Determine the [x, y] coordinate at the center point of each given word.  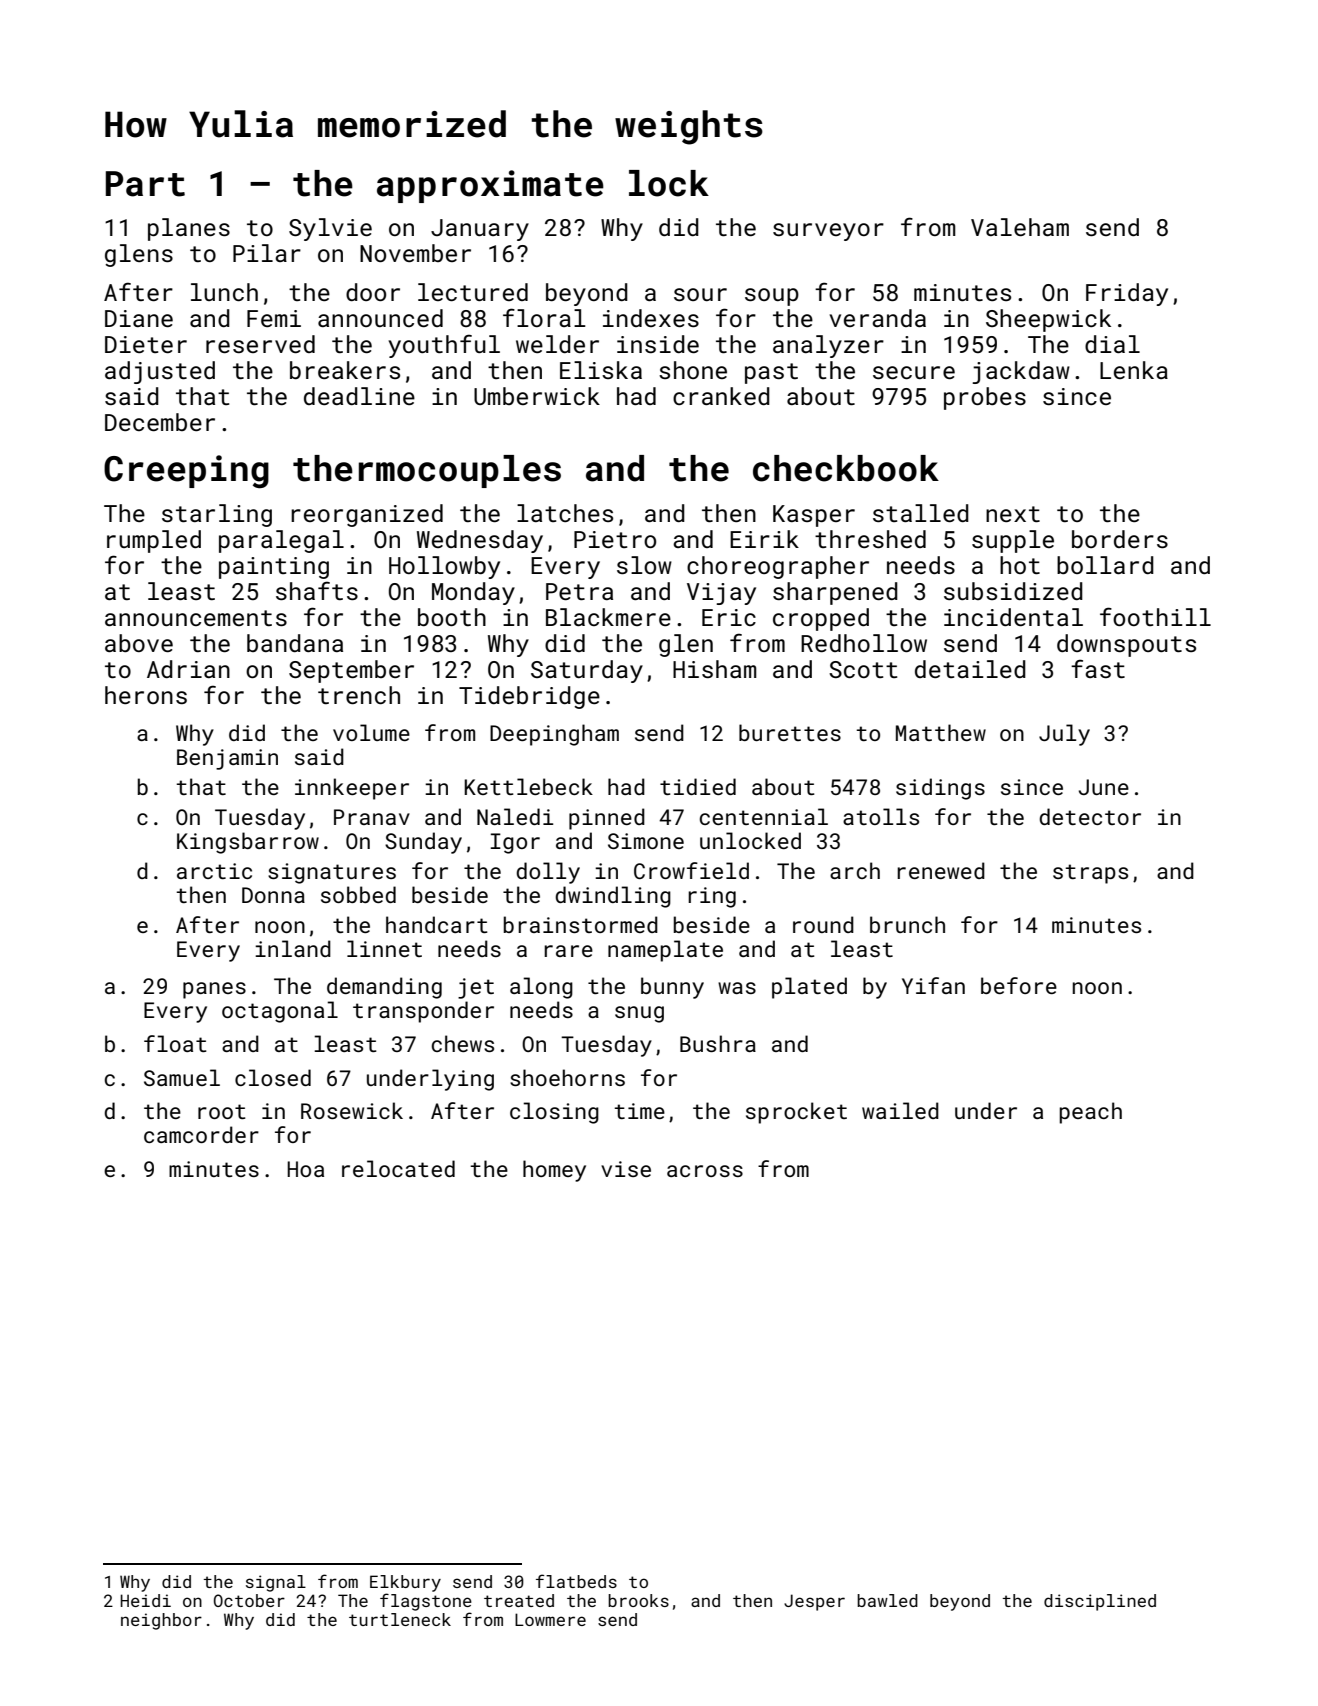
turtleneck [400, 1619]
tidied [698, 786]
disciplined [1100, 1602]
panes [214, 990]
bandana [295, 643]
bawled [887, 1600]
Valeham [1020, 227]
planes [189, 229]
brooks [638, 1600]
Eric [729, 617]
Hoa [305, 1169]
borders [1120, 539]
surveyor [828, 232]
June [1104, 787]
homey [554, 1171]
